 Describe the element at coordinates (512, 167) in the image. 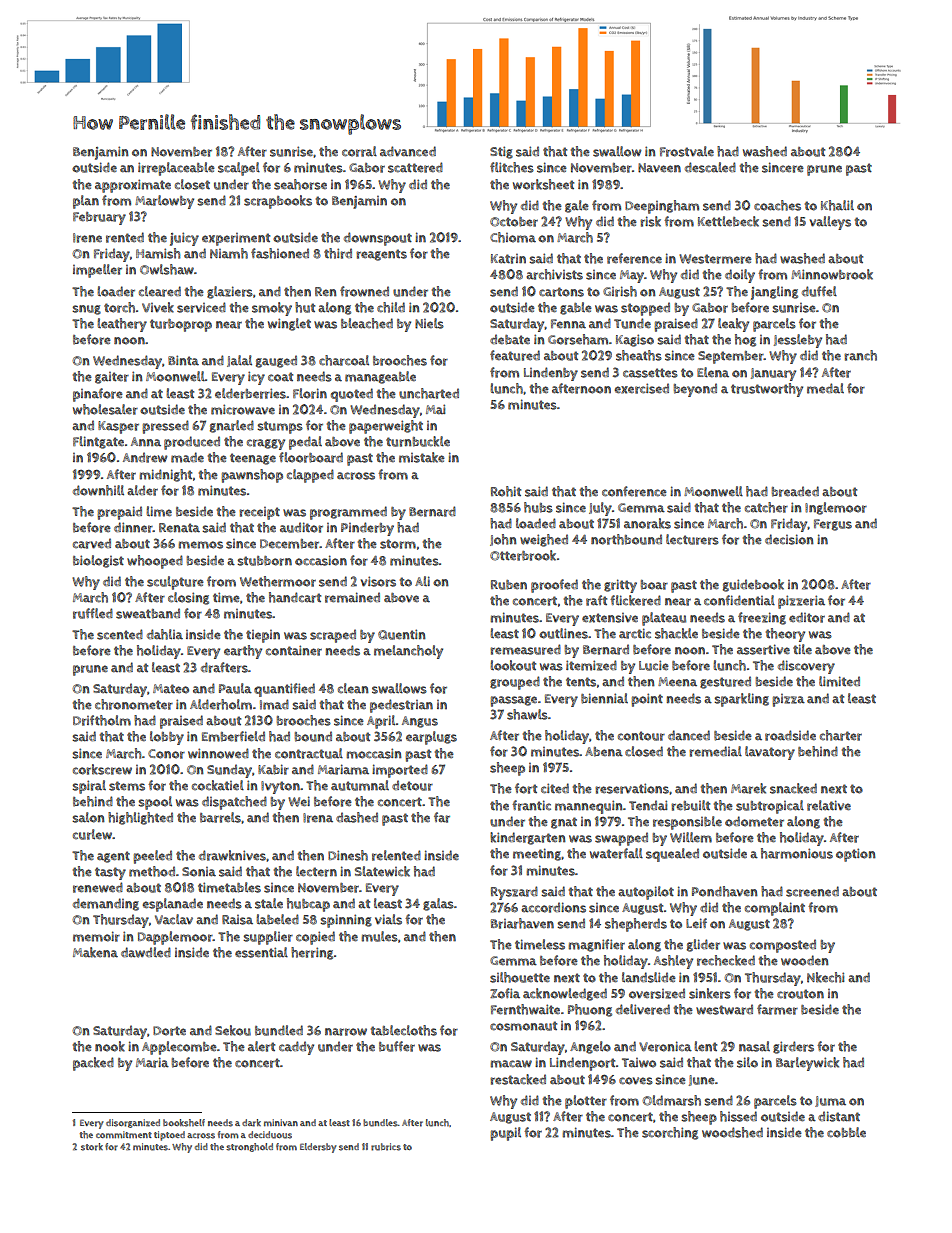

I see `flitches` at that location.
